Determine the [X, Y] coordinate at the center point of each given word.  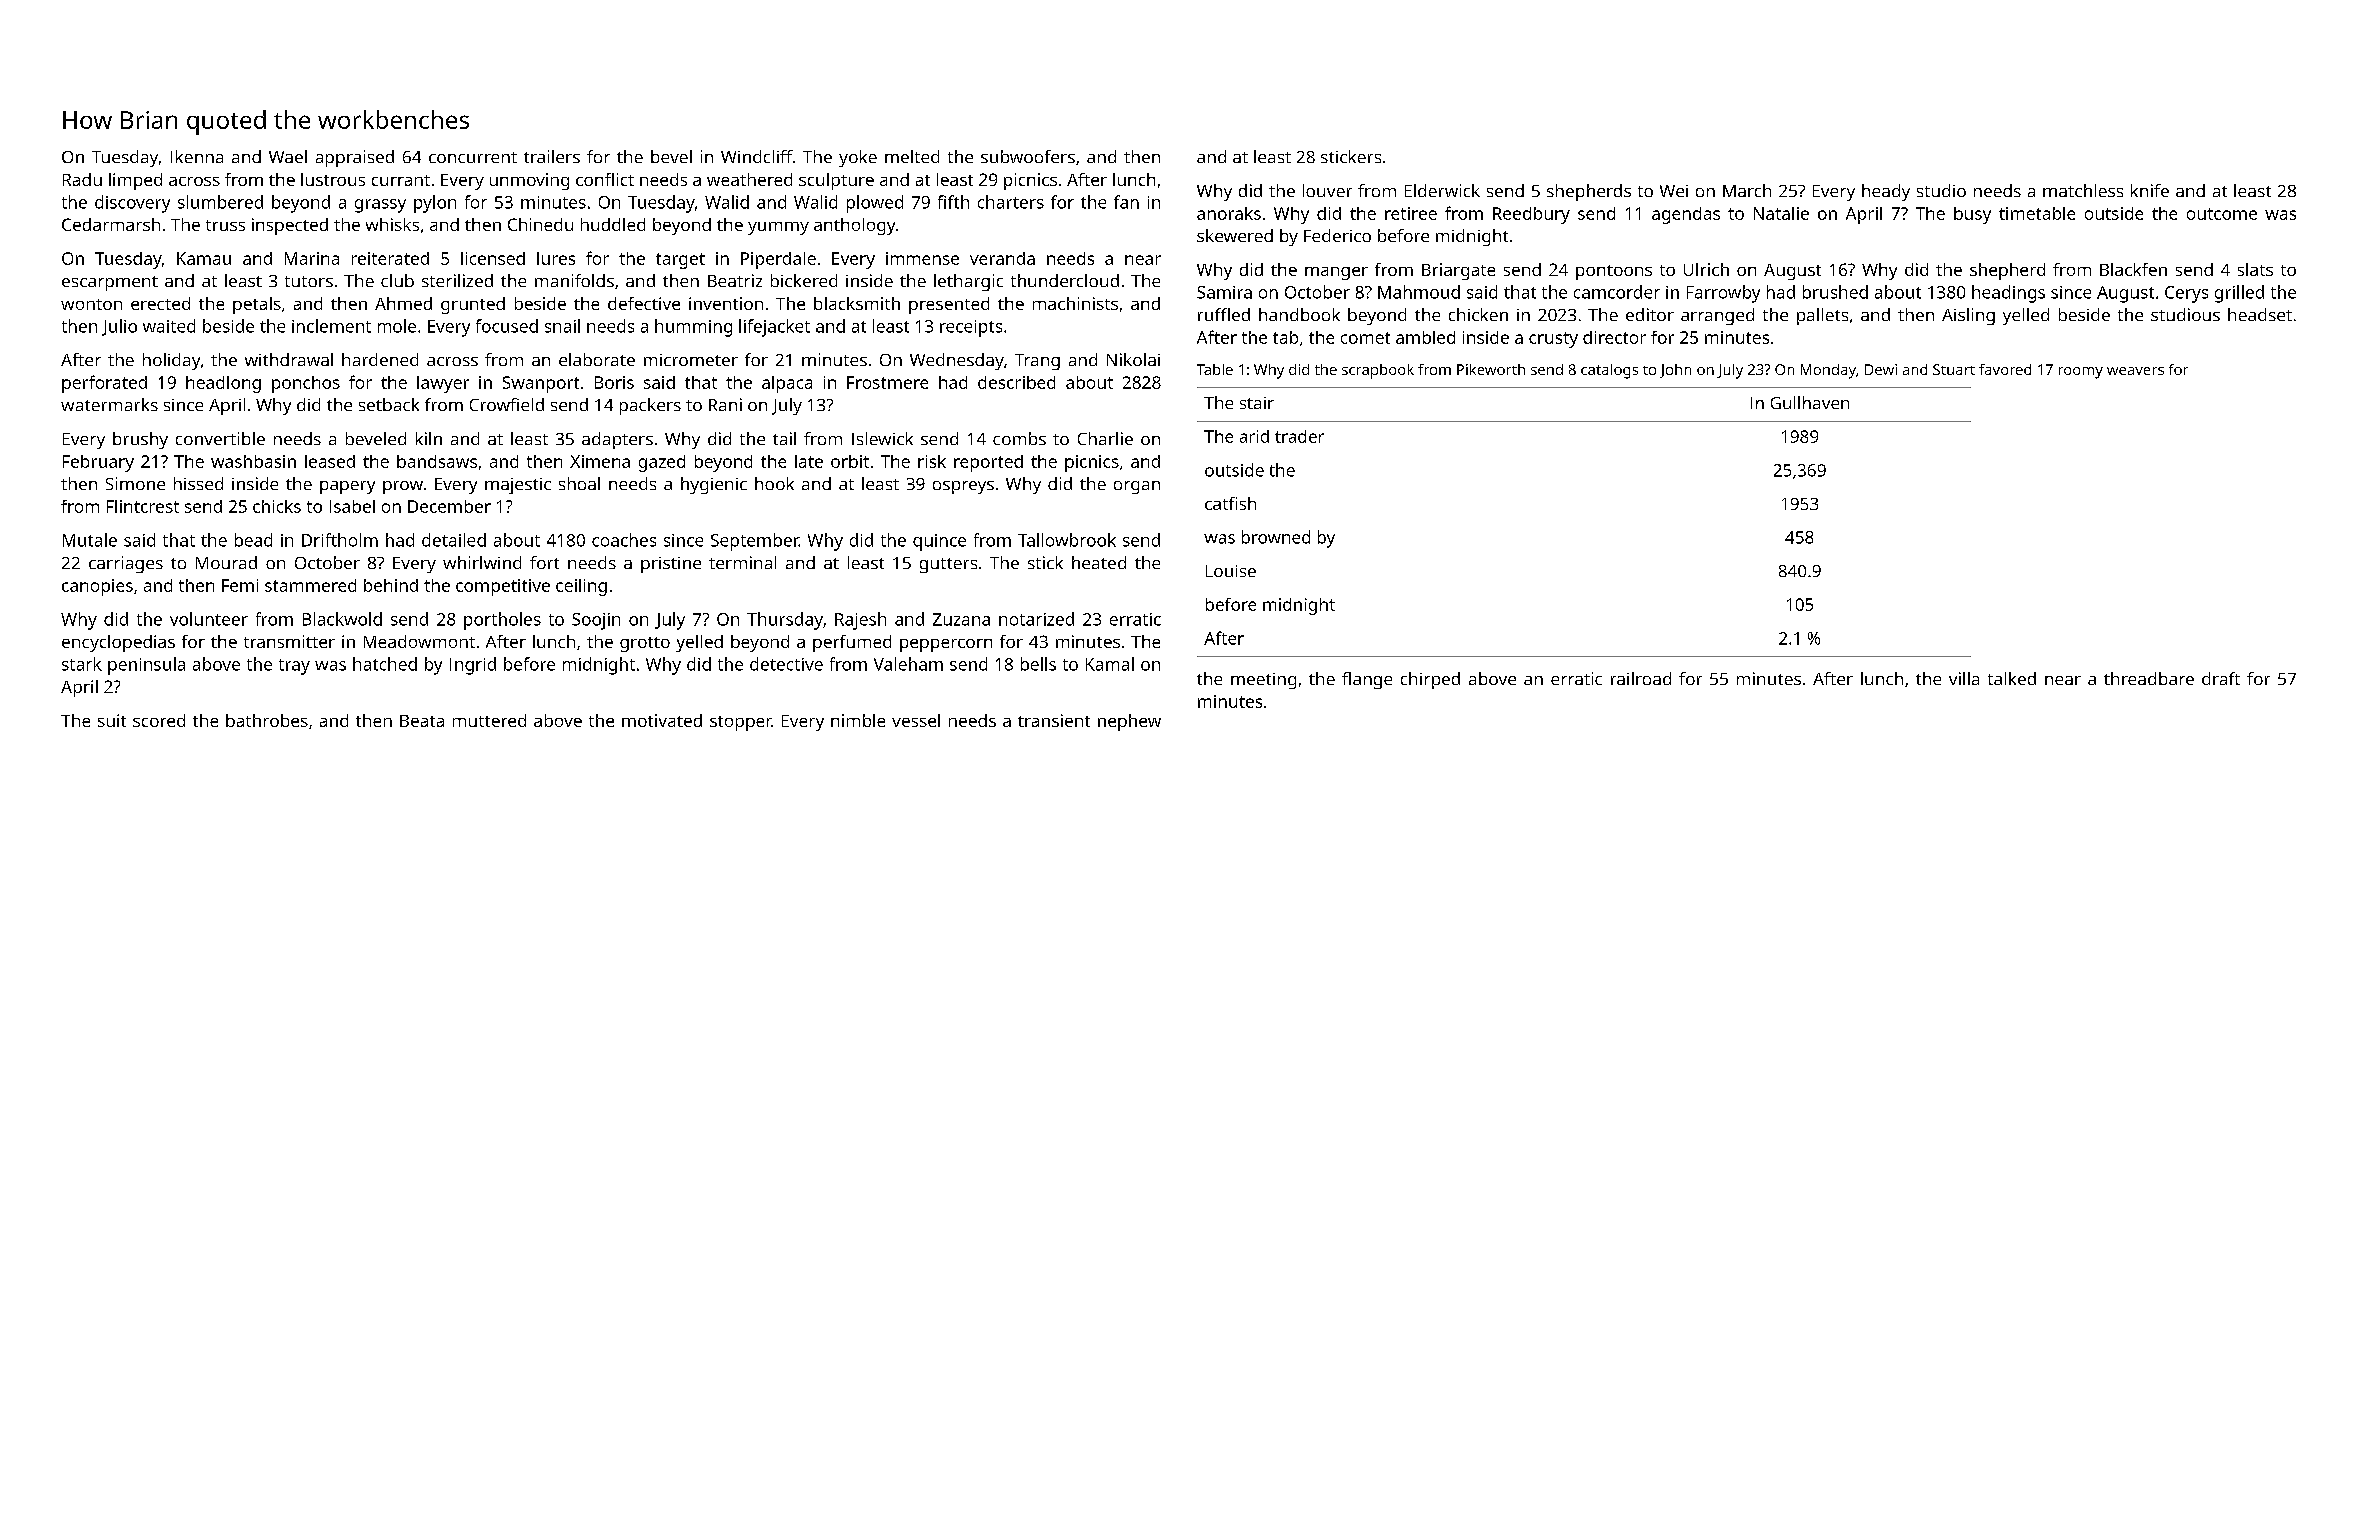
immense [922, 258]
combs [1019, 438]
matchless [2083, 190]
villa [1964, 678]
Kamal [1110, 664]
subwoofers [1028, 156]
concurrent [473, 157]
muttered [489, 720]
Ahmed [403, 303]
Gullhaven [1810, 402]
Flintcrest [143, 506]
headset [2260, 314]
